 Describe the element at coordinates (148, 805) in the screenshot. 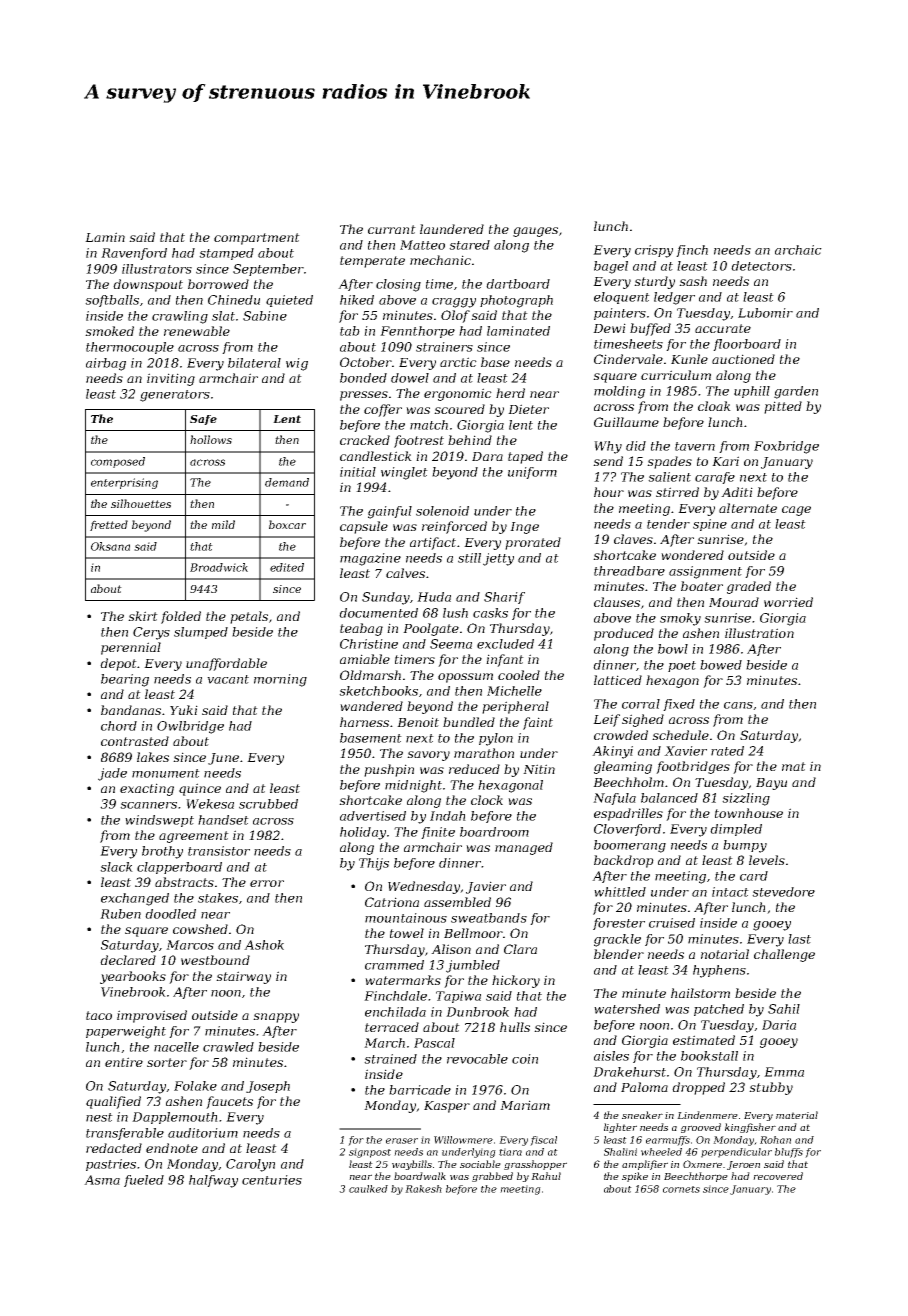

I see `scanners` at that location.
